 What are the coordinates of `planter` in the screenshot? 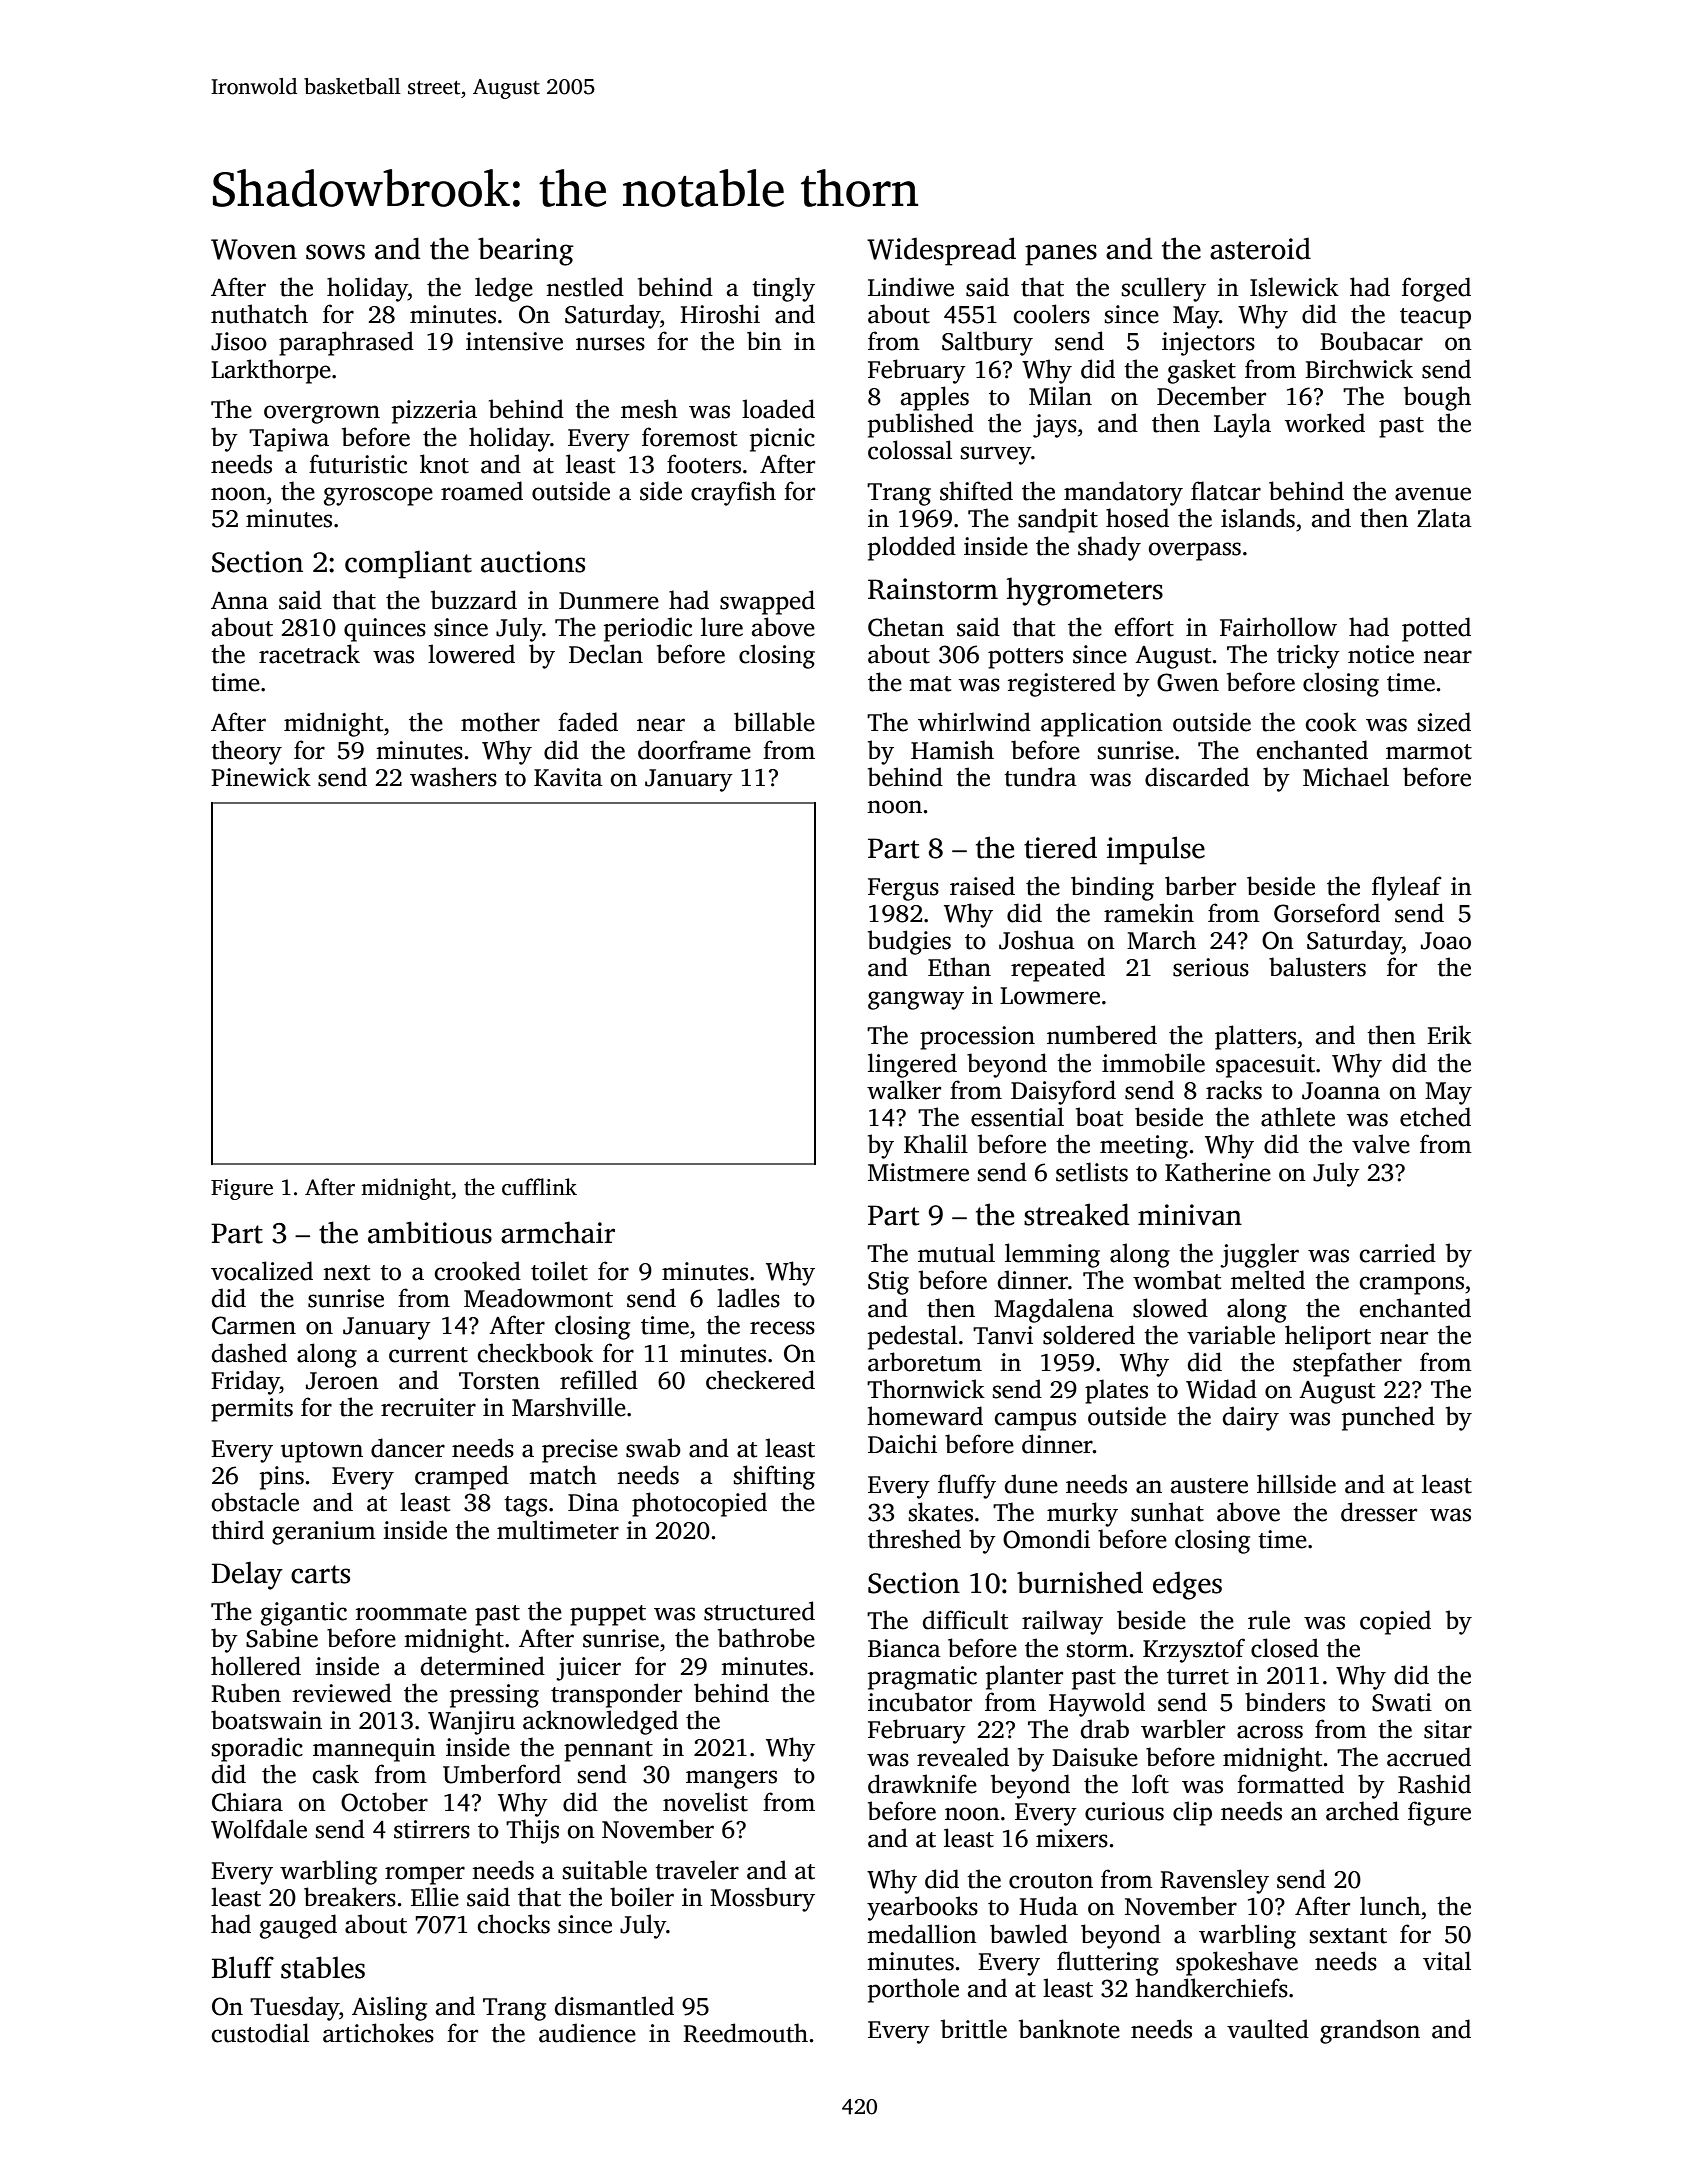 It's located at (1024, 1677).
